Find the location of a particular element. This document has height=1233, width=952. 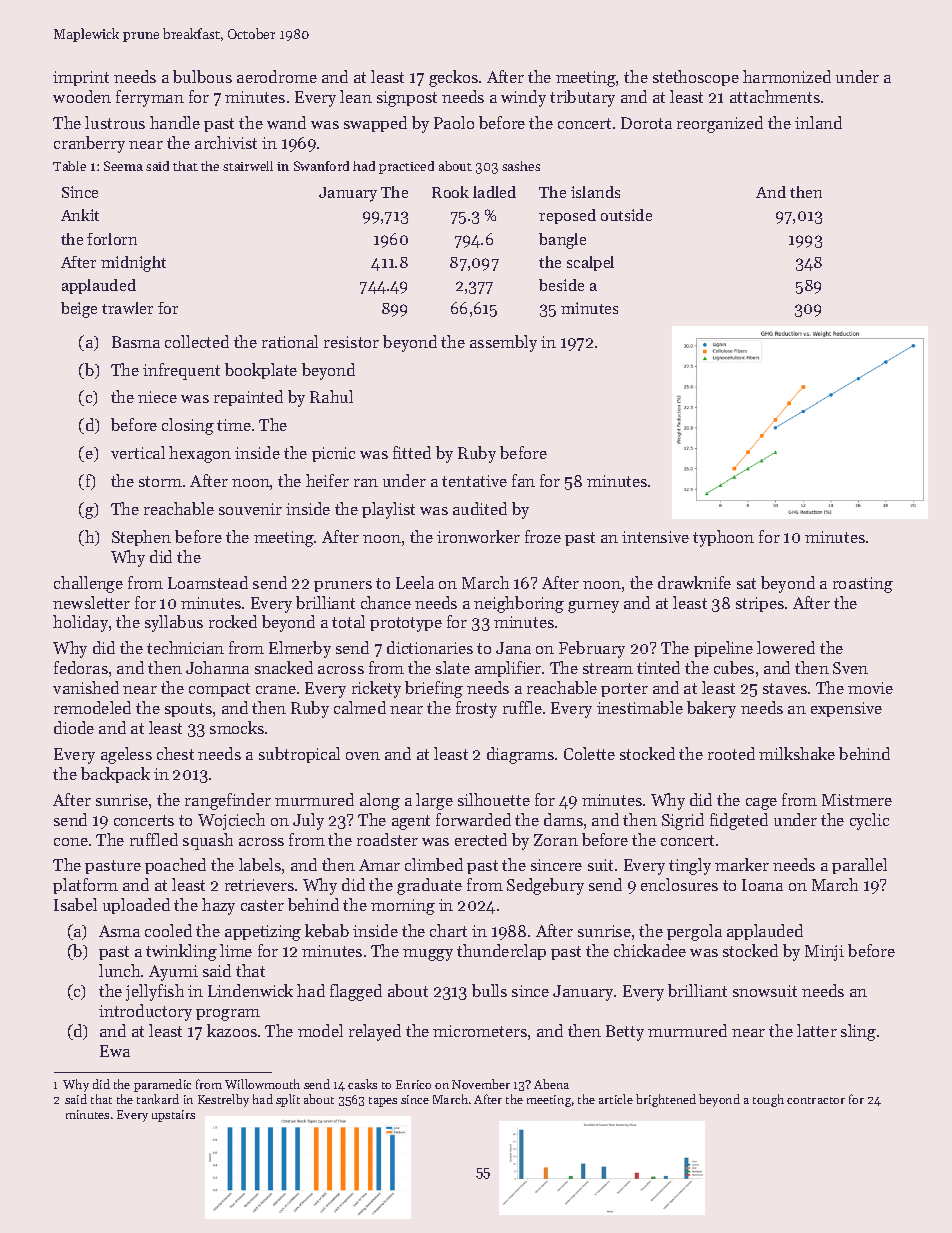

cubes is located at coordinates (734, 667).
